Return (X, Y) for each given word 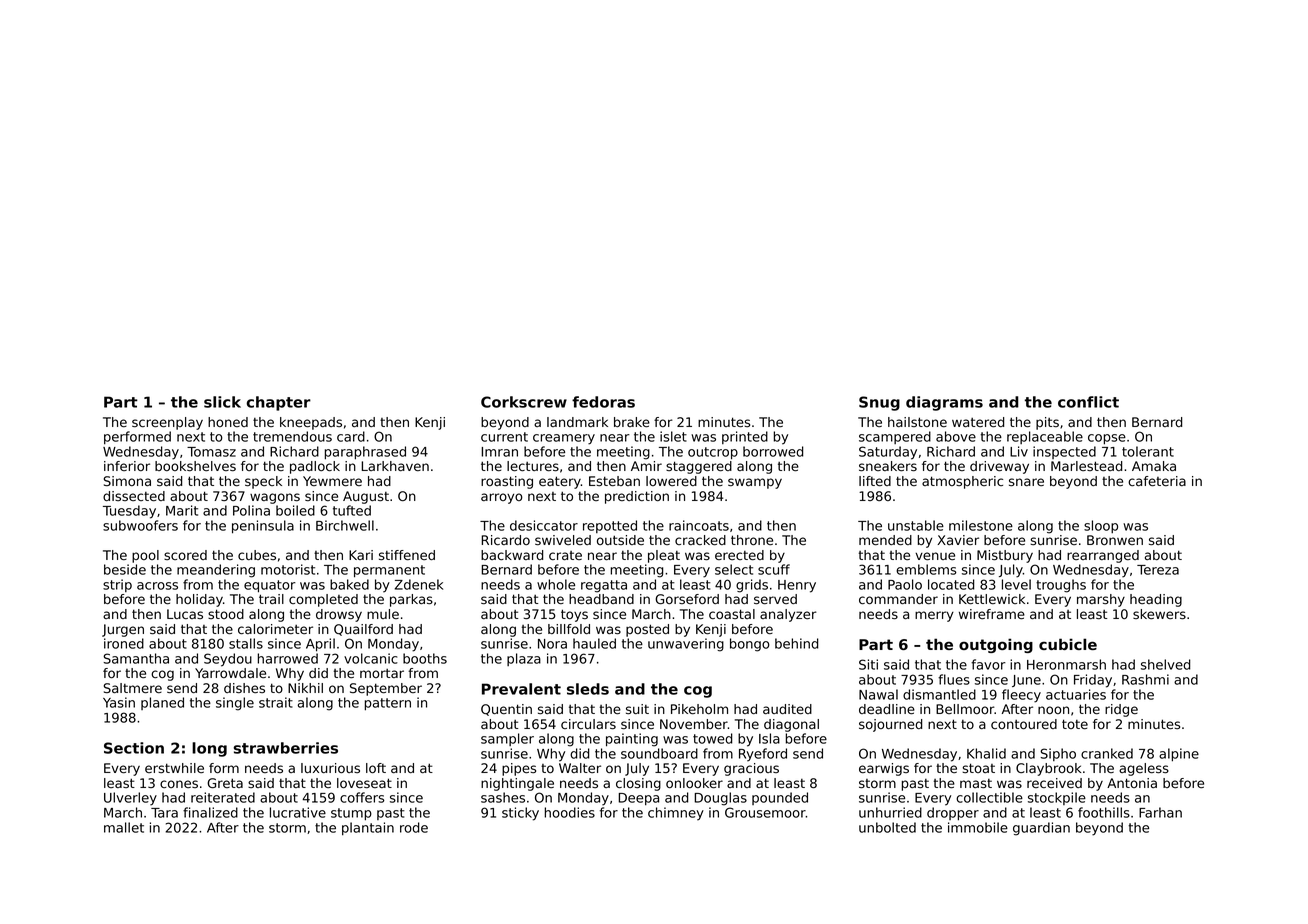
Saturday (888, 453)
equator (270, 586)
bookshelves (195, 466)
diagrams (944, 403)
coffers (362, 797)
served (775, 599)
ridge (1121, 710)
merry (934, 616)
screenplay (167, 423)
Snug (879, 403)
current (504, 437)
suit (637, 709)
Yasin (119, 702)
